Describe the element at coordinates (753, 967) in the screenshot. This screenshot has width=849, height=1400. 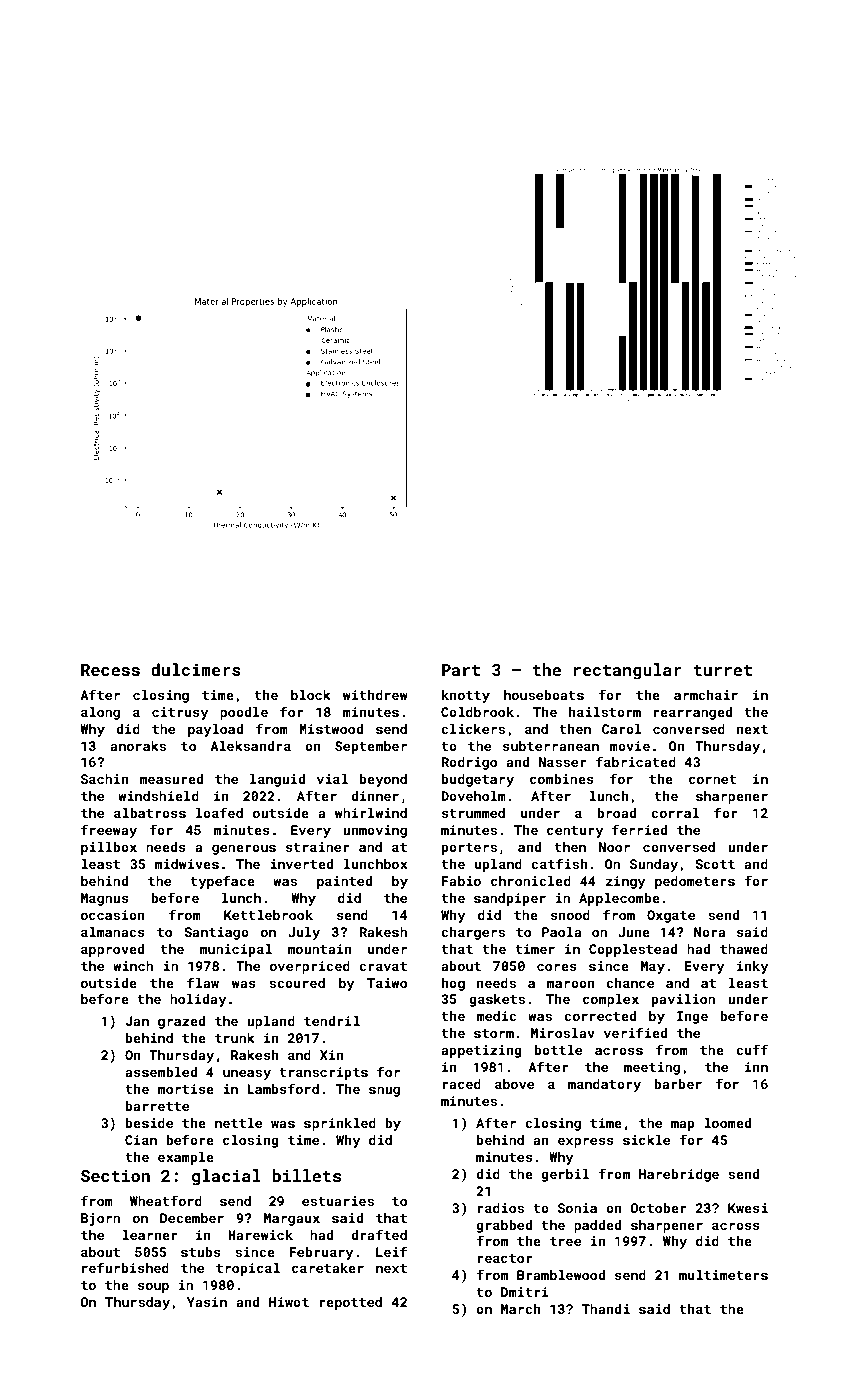
I see `inky` at that location.
